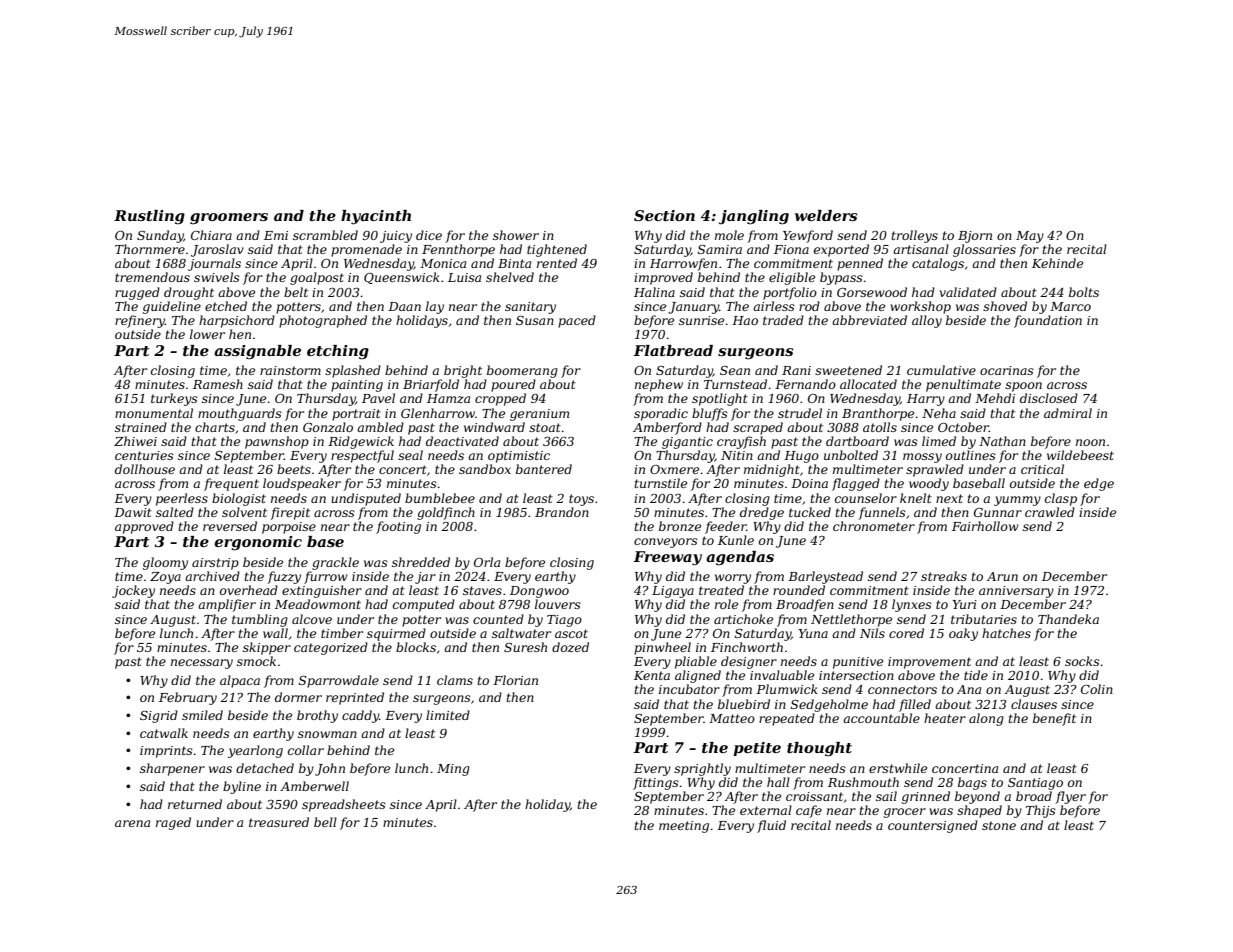 This screenshot has height=952, width=1233. What do you see at coordinates (680, 526) in the screenshot?
I see `bronze` at bounding box center [680, 526].
